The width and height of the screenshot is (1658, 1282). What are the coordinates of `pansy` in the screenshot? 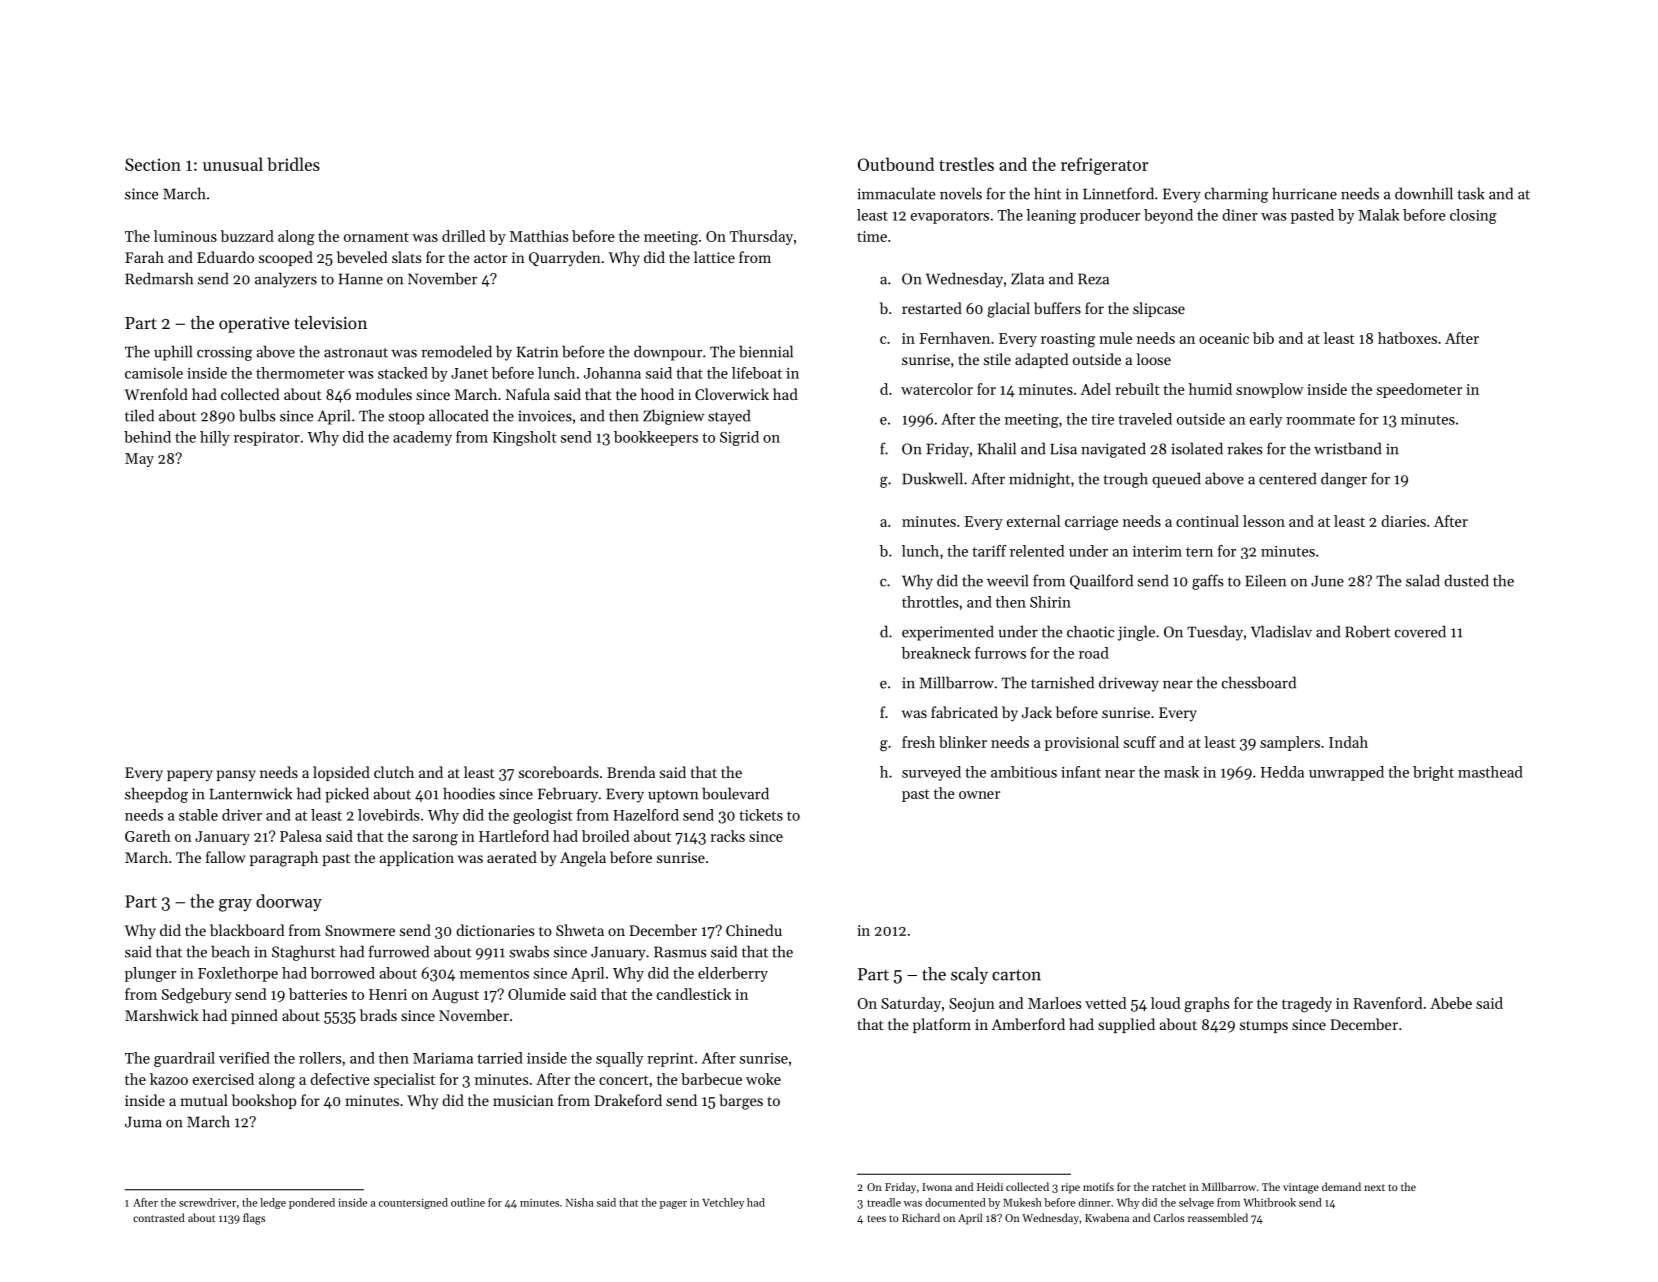 It's located at (236, 775).
